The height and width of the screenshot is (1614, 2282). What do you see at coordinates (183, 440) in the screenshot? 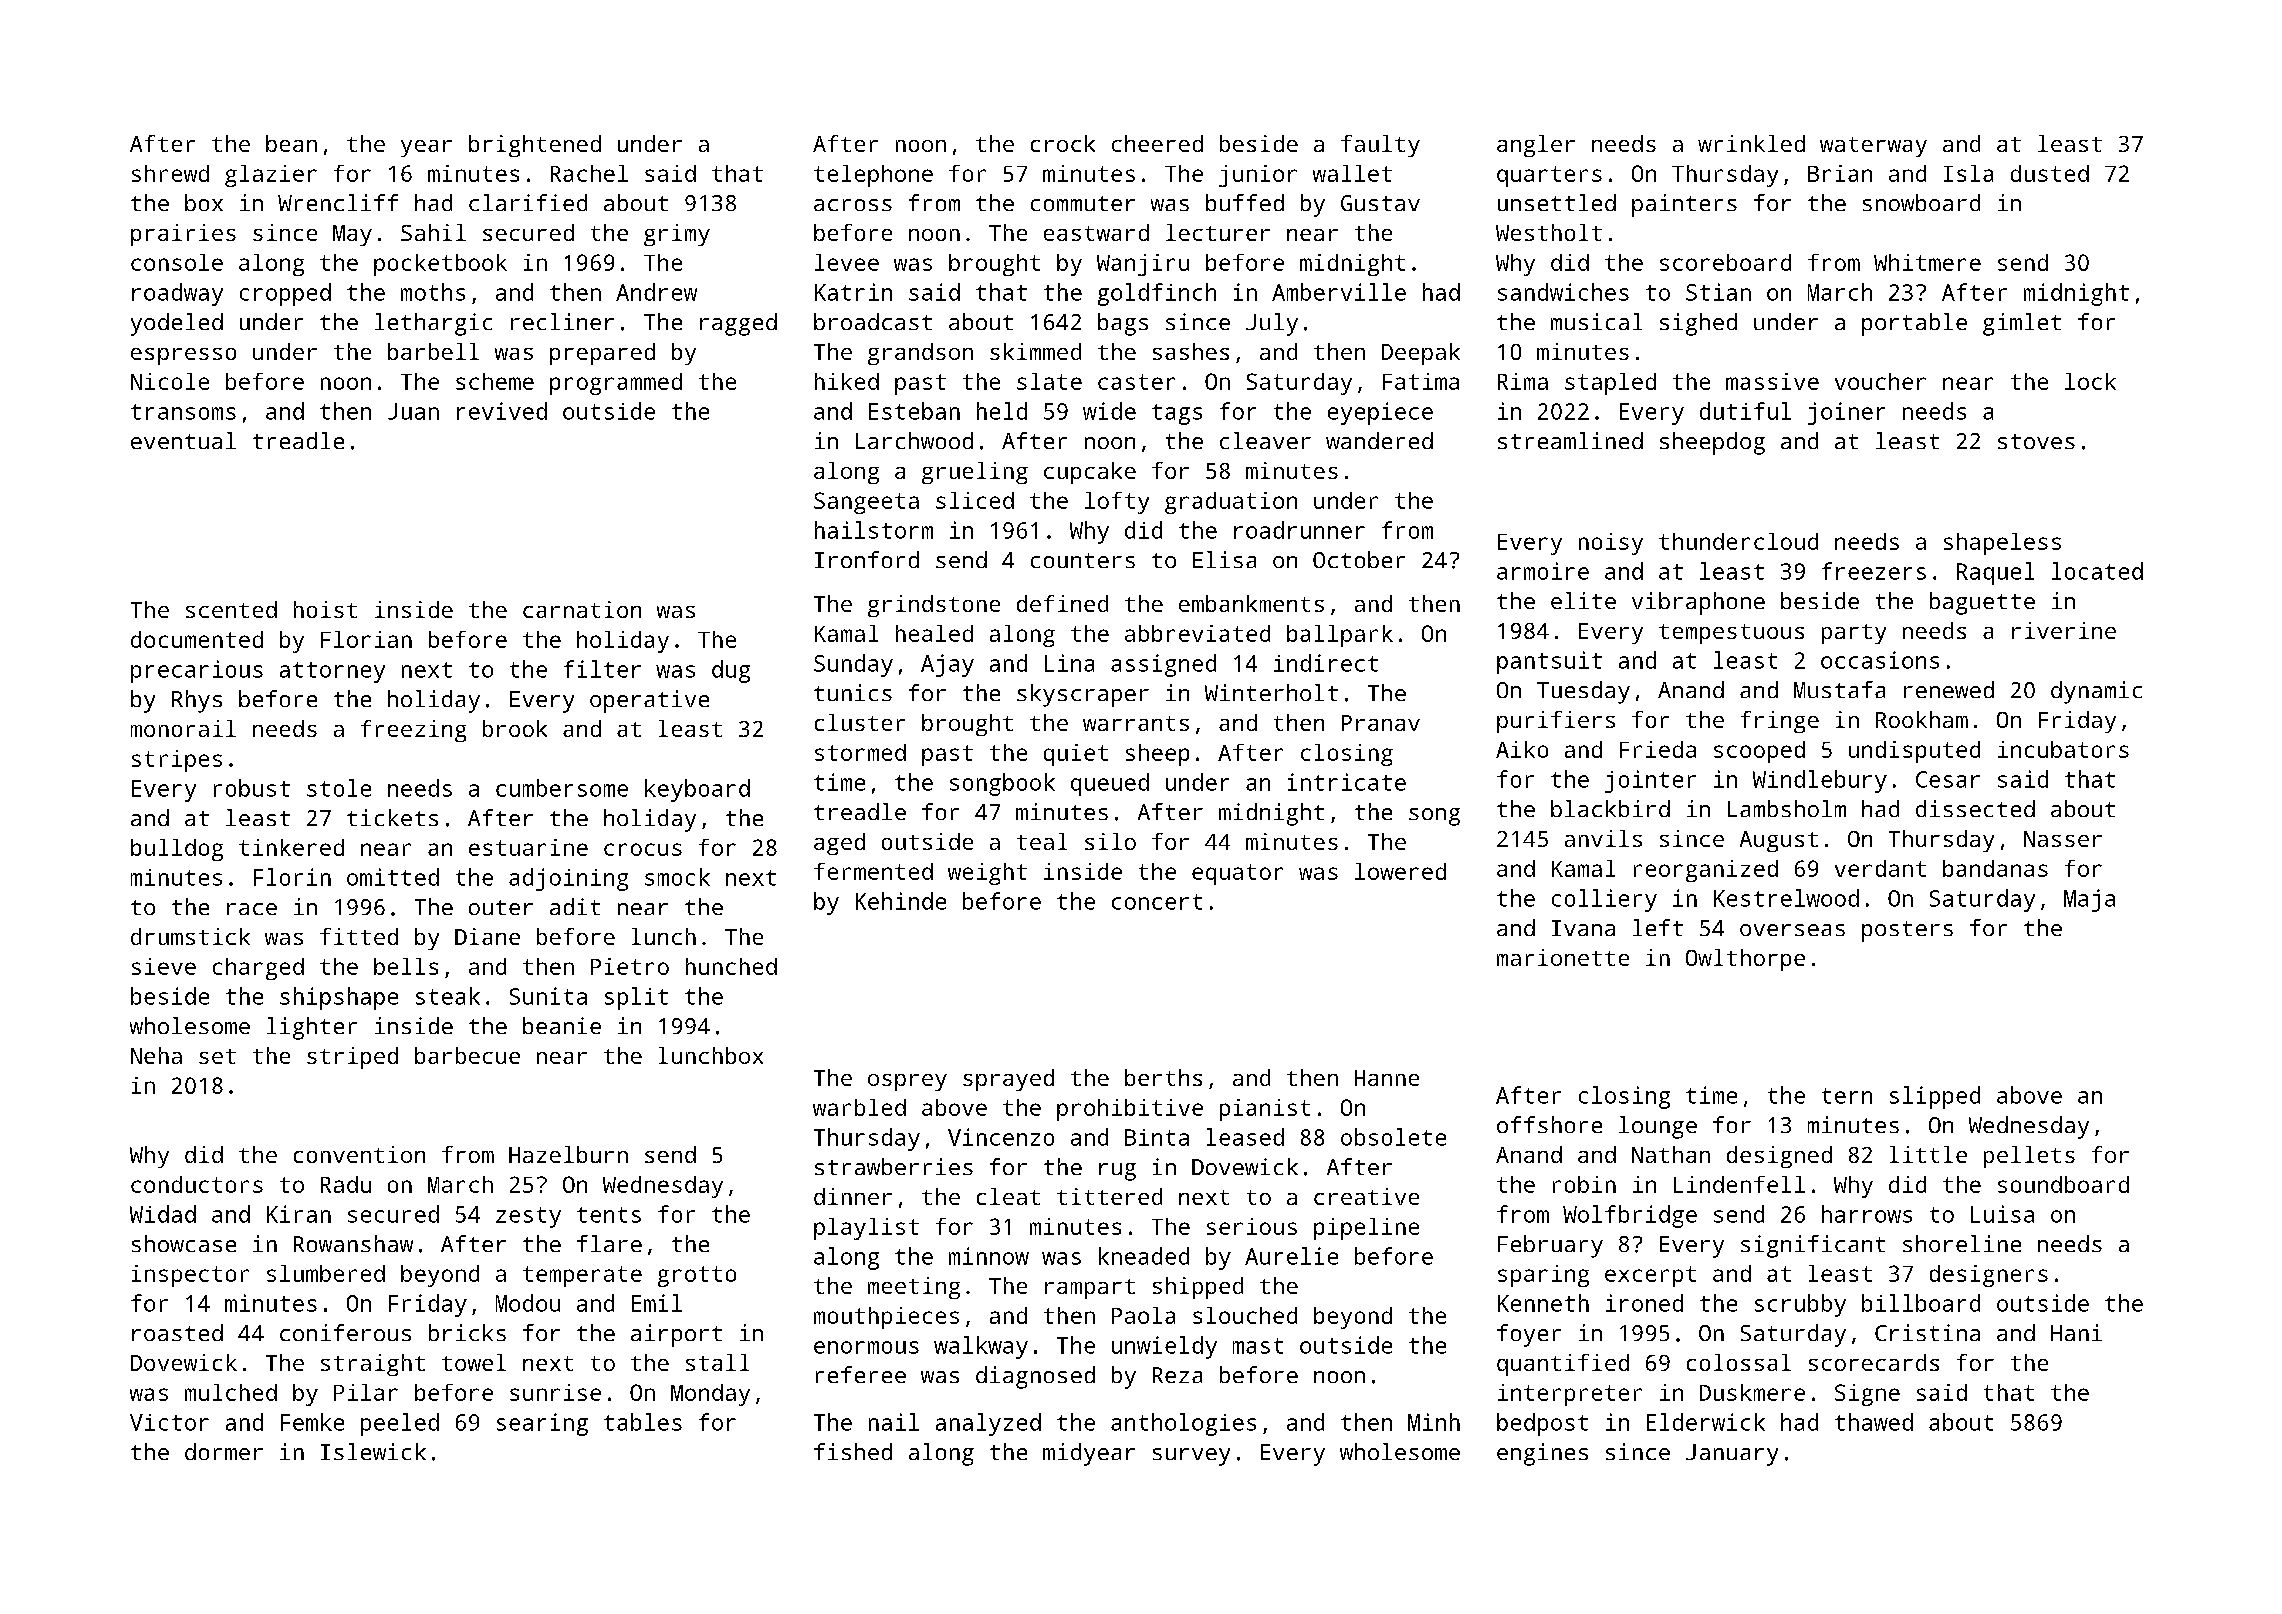
I see `eventual` at bounding box center [183, 440].
